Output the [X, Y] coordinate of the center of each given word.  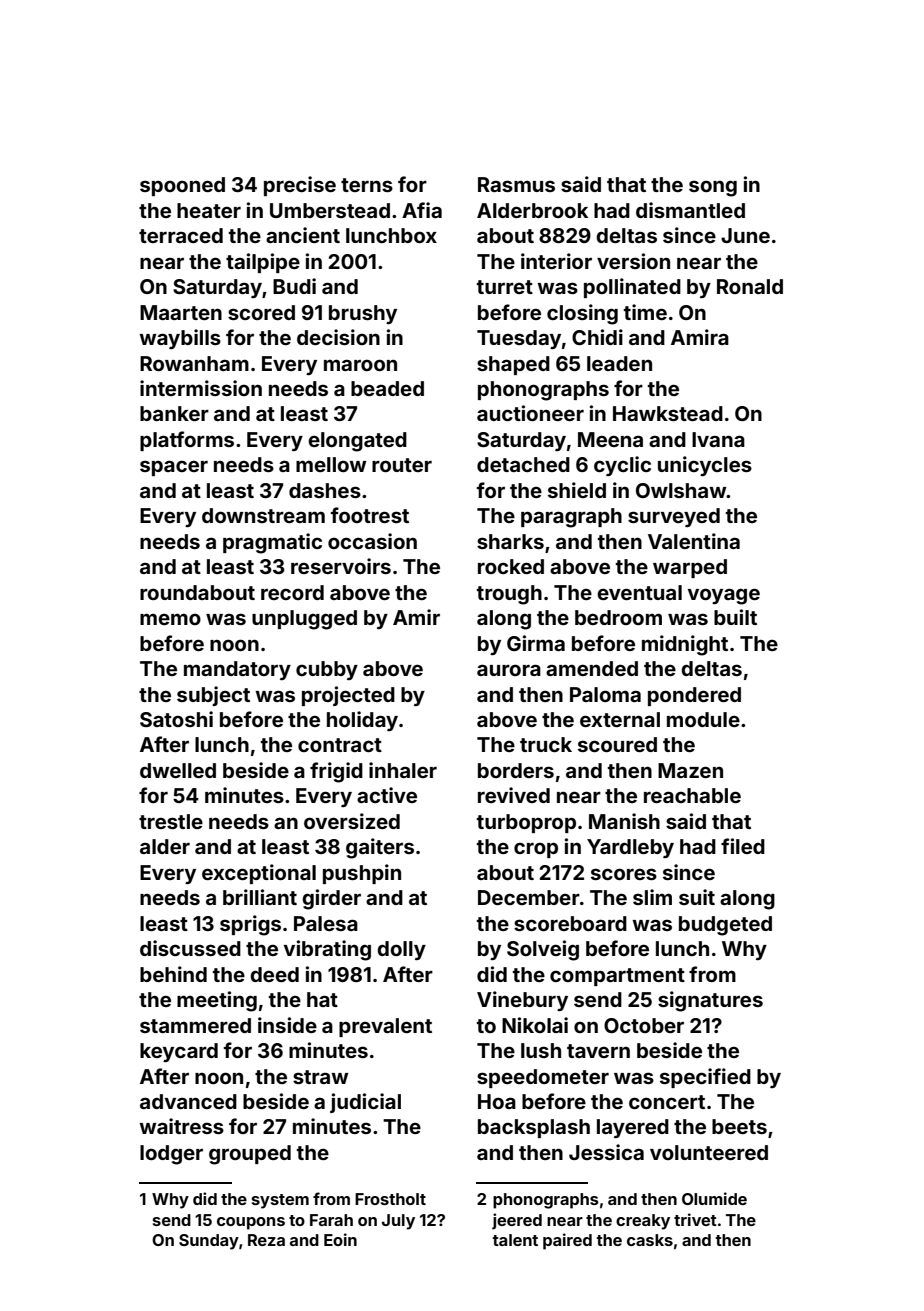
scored [261, 312]
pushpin [362, 874]
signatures [710, 1001]
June [745, 235]
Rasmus [516, 184]
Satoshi [176, 719]
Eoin [340, 1239]
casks [650, 1240]
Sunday [209, 1242]
